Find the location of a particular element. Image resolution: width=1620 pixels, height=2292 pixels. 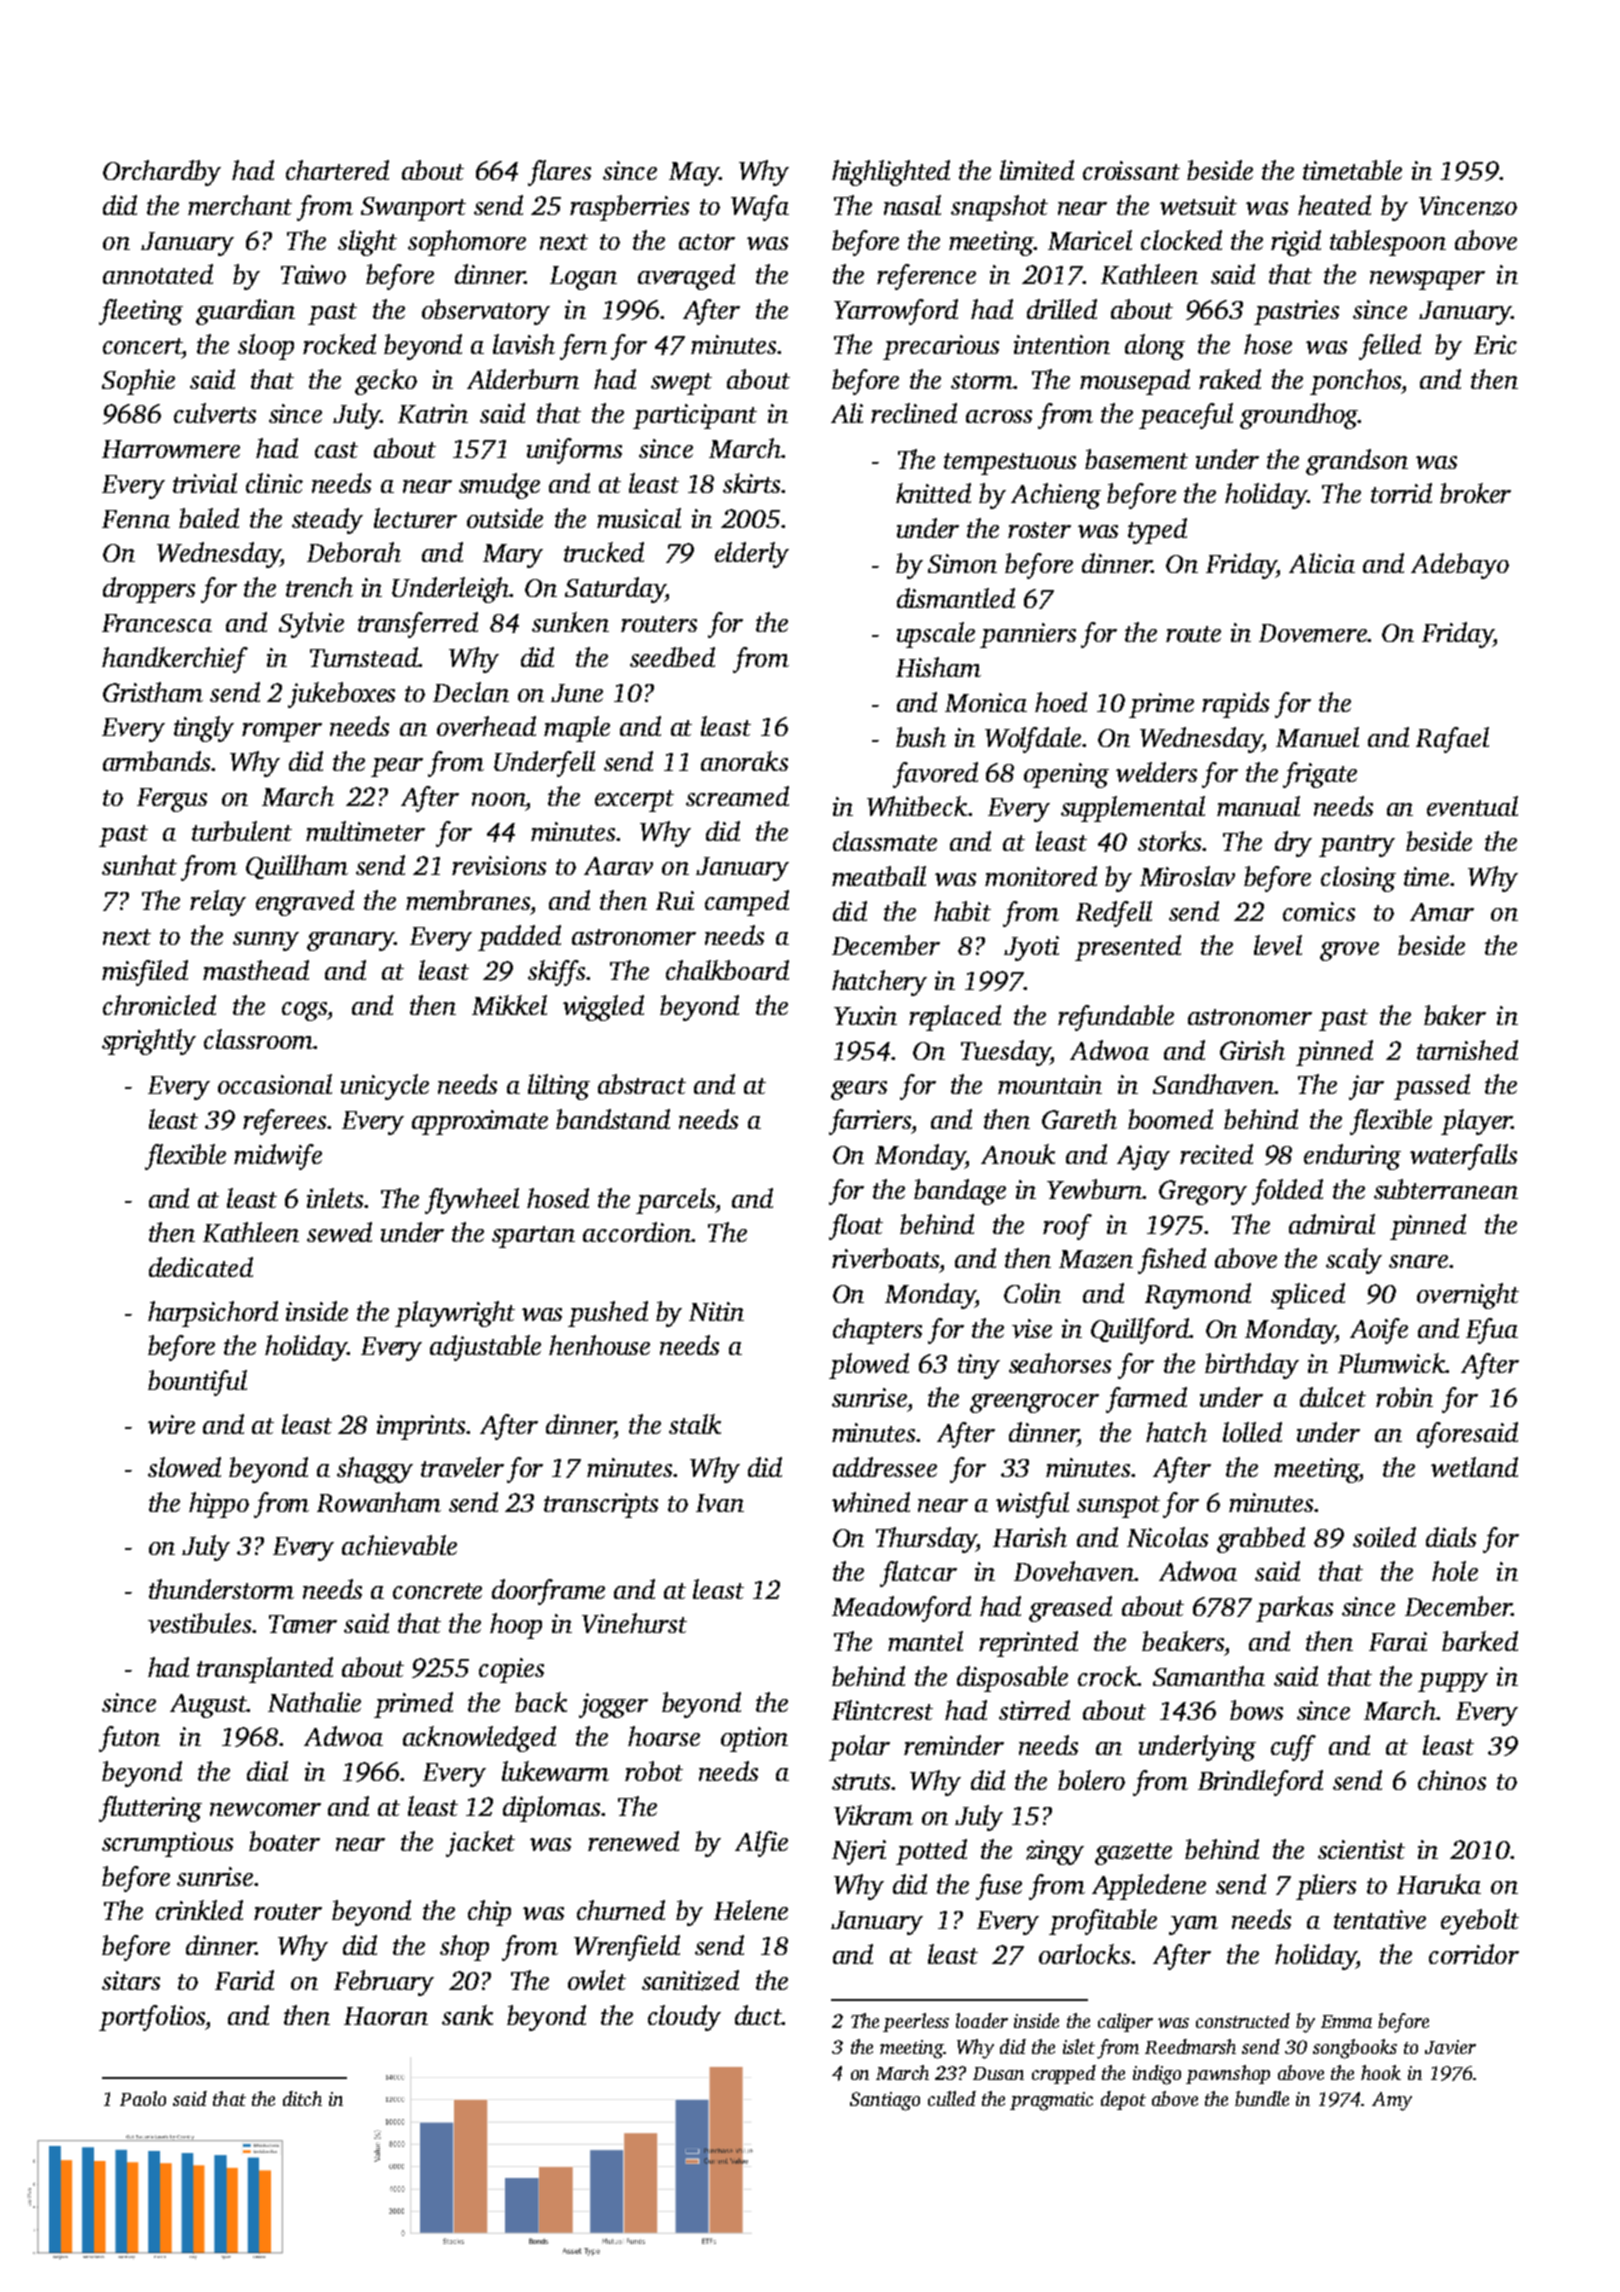

droppers is located at coordinates (149, 590).
